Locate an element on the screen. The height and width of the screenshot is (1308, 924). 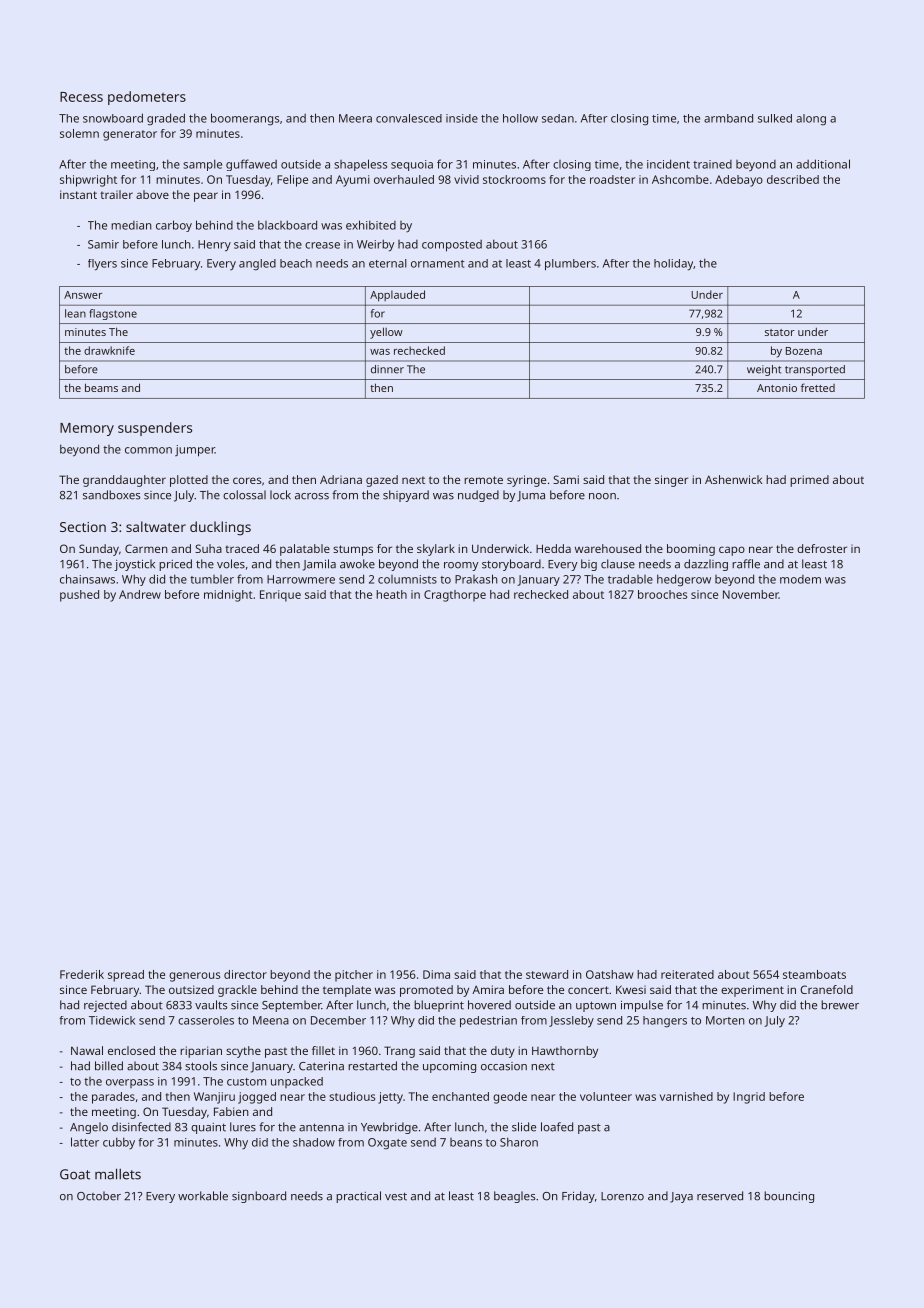
jumper is located at coordinates (195, 451).
